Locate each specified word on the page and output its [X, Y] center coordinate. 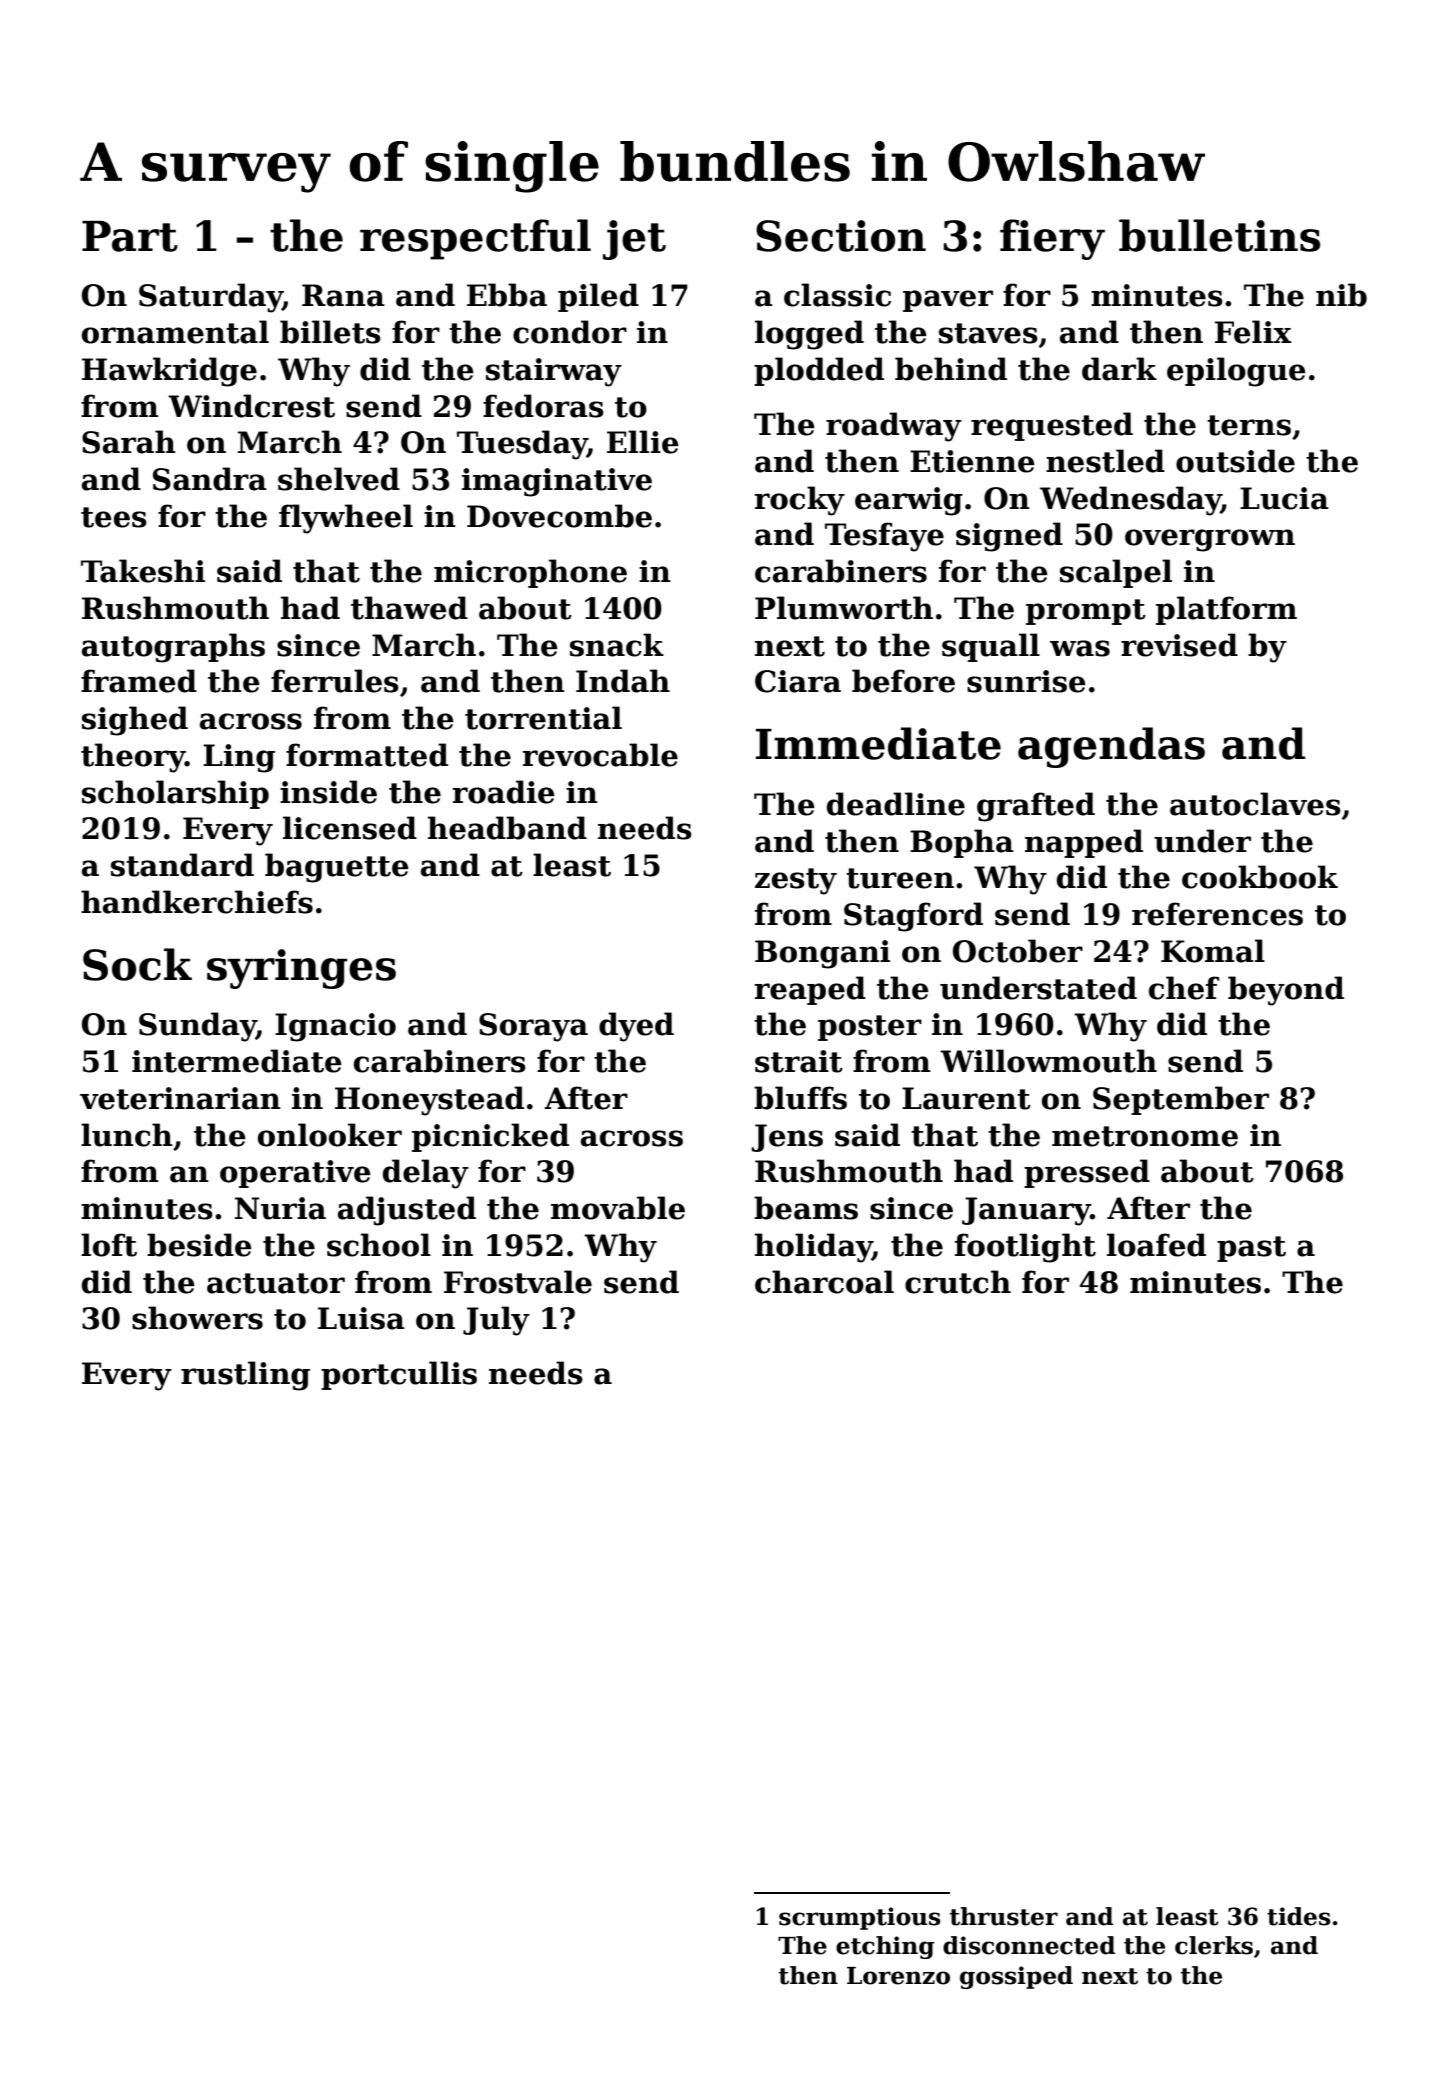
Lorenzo [898, 1976]
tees [114, 517]
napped [1084, 843]
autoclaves [1255, 804]
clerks [1214, 1945]
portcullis [399, 1375]
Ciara [798, 681]
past [1251, 1249]
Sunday [197, 1027]
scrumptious [860, 1918]
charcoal [824, 1282]
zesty [796, 881]
